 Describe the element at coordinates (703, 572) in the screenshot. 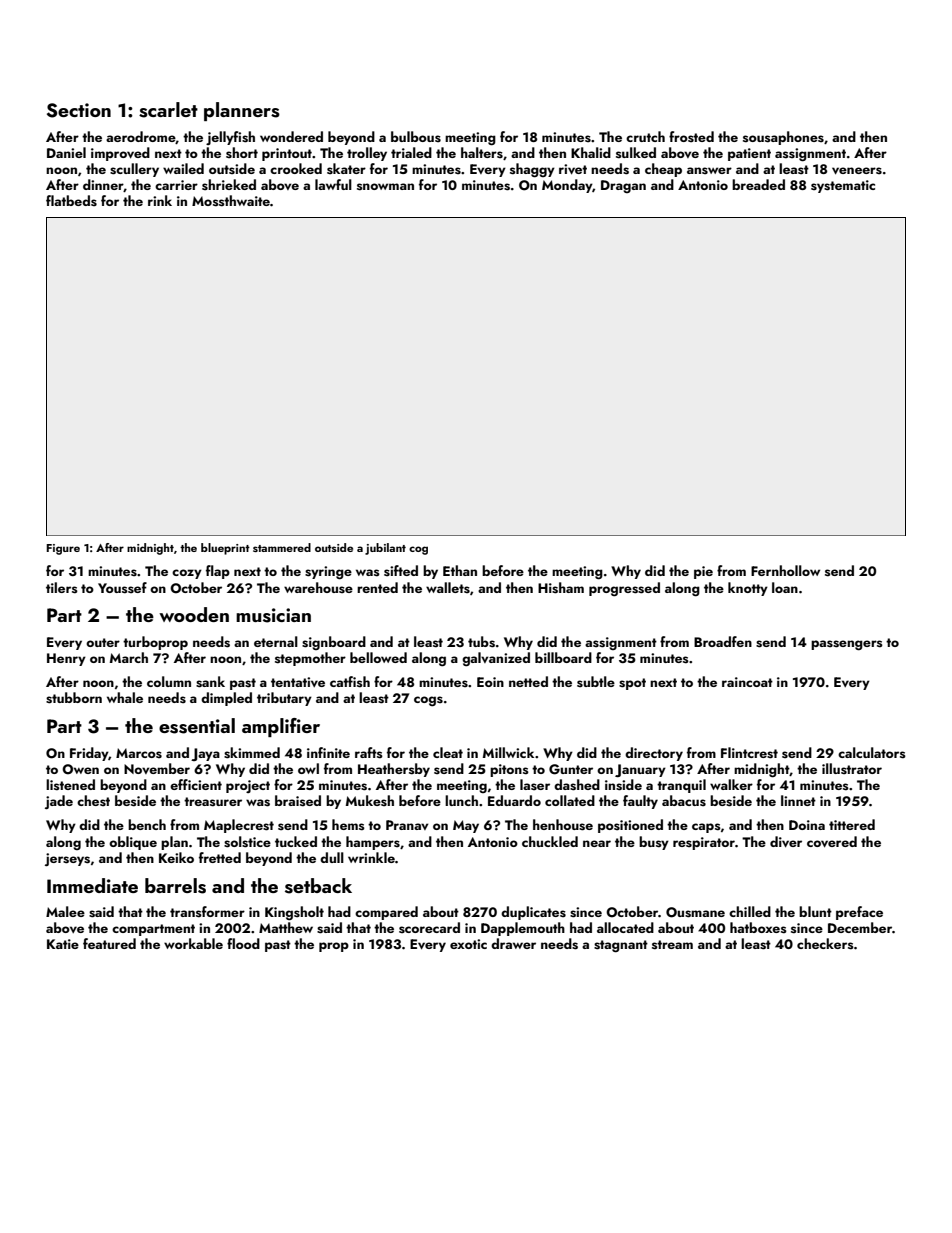

I see `pie` at that location.
